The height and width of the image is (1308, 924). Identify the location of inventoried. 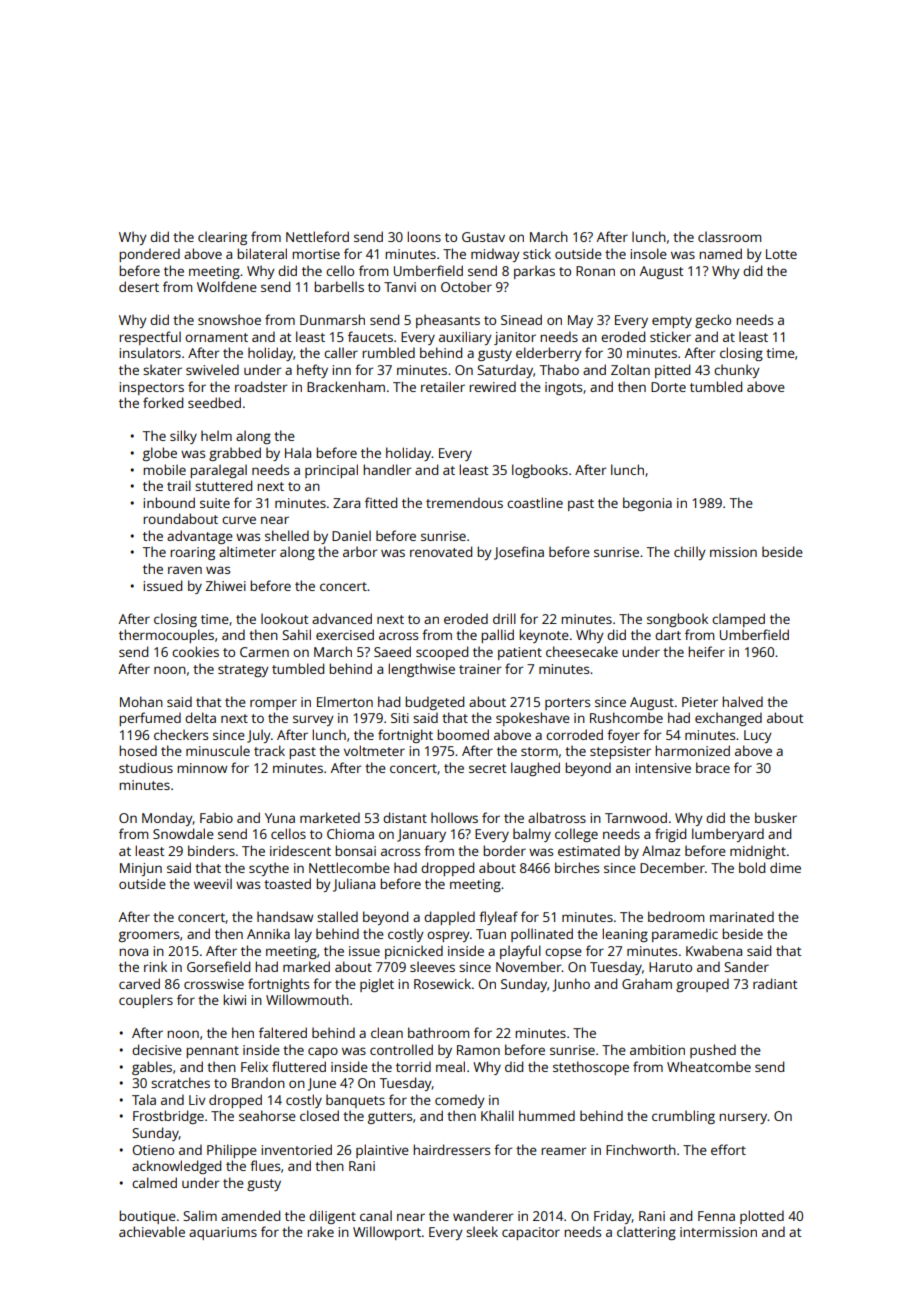
(296, 1149).
